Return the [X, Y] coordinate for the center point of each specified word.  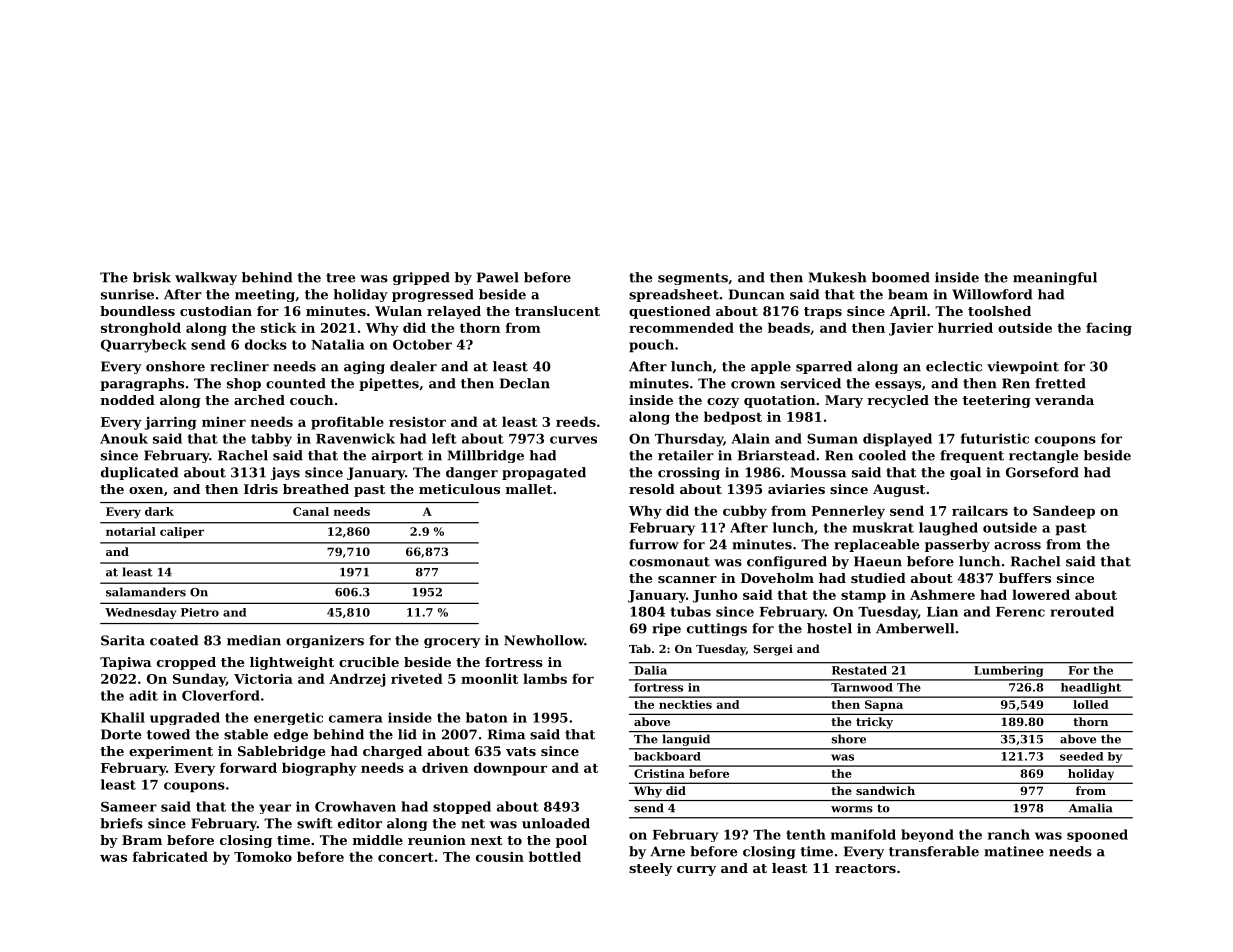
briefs [121, 823]
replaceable [876, 545]
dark [159, 511]
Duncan [757, 294]
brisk [152, 277]
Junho [715, 596]
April [907, 312]
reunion [437, 840]
